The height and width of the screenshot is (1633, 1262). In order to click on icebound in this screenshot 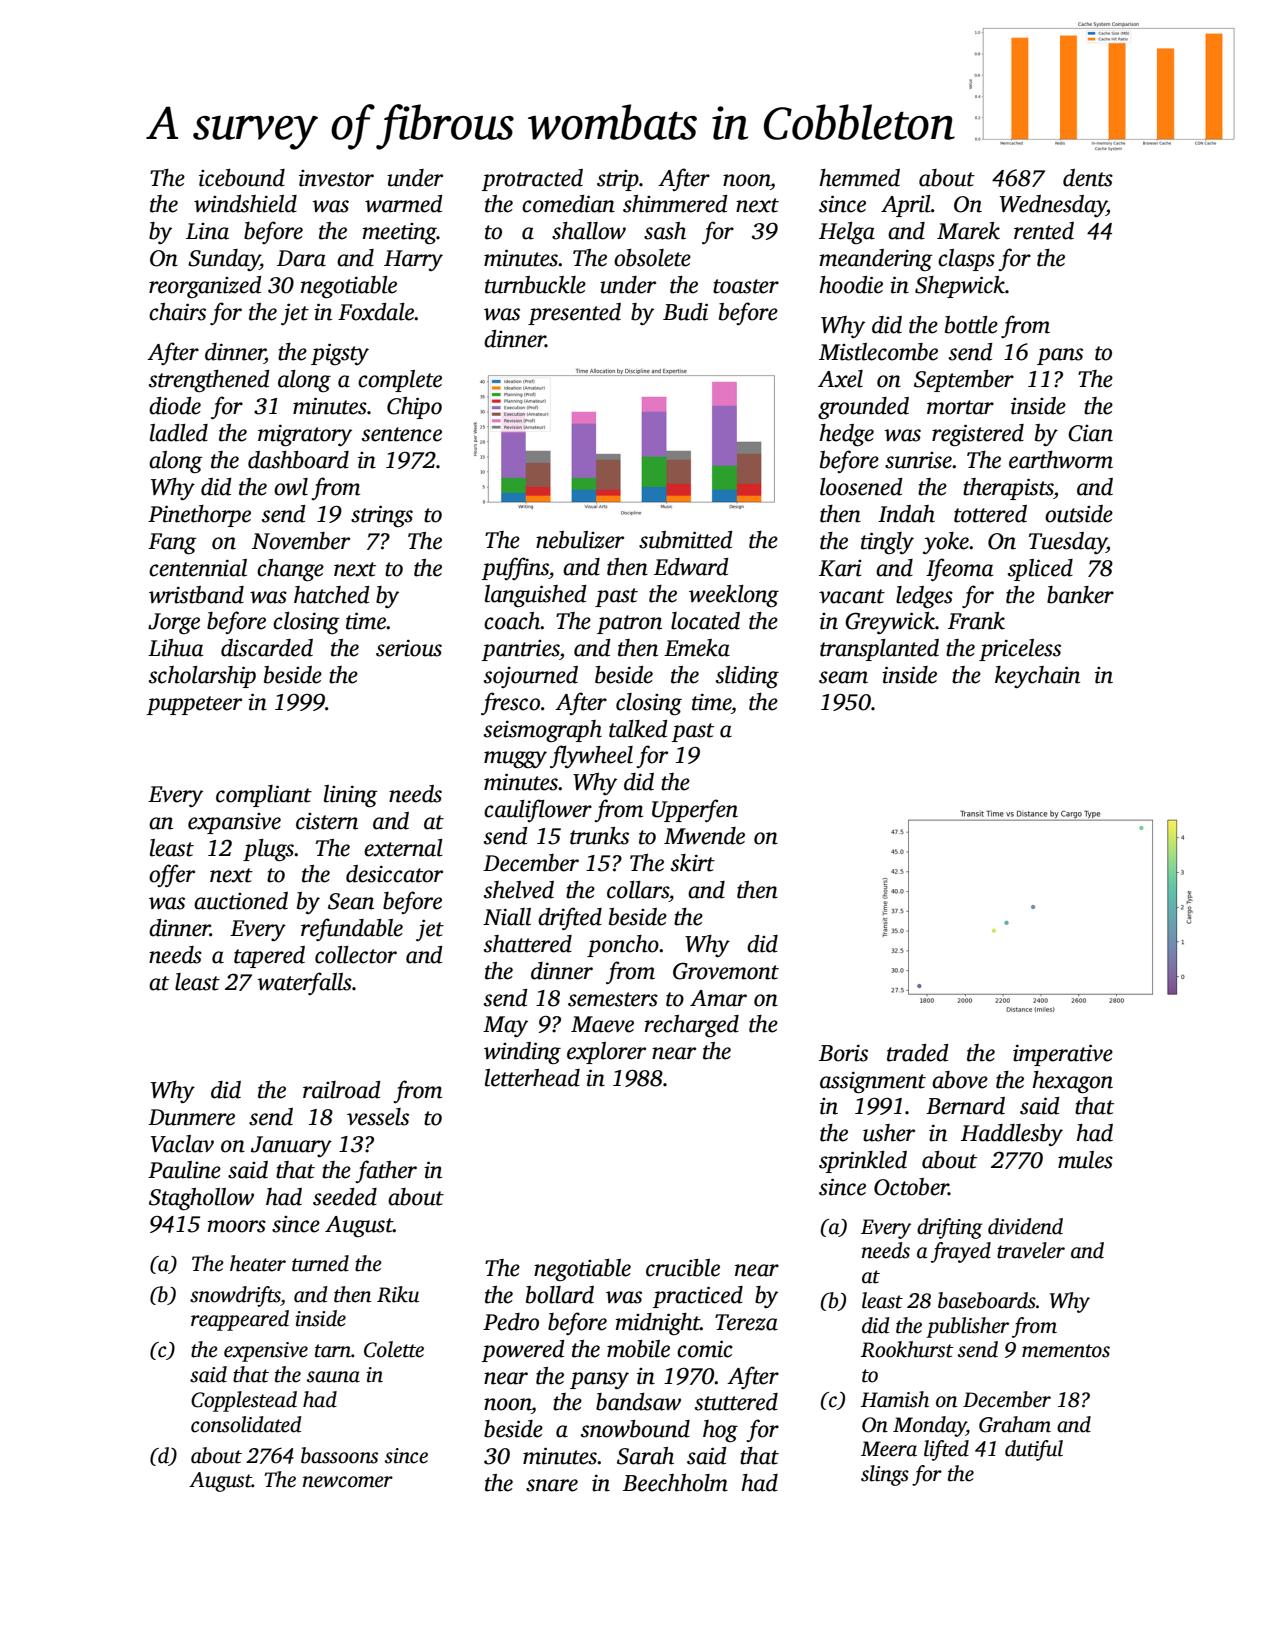, I will do `click(242, 178)`.
